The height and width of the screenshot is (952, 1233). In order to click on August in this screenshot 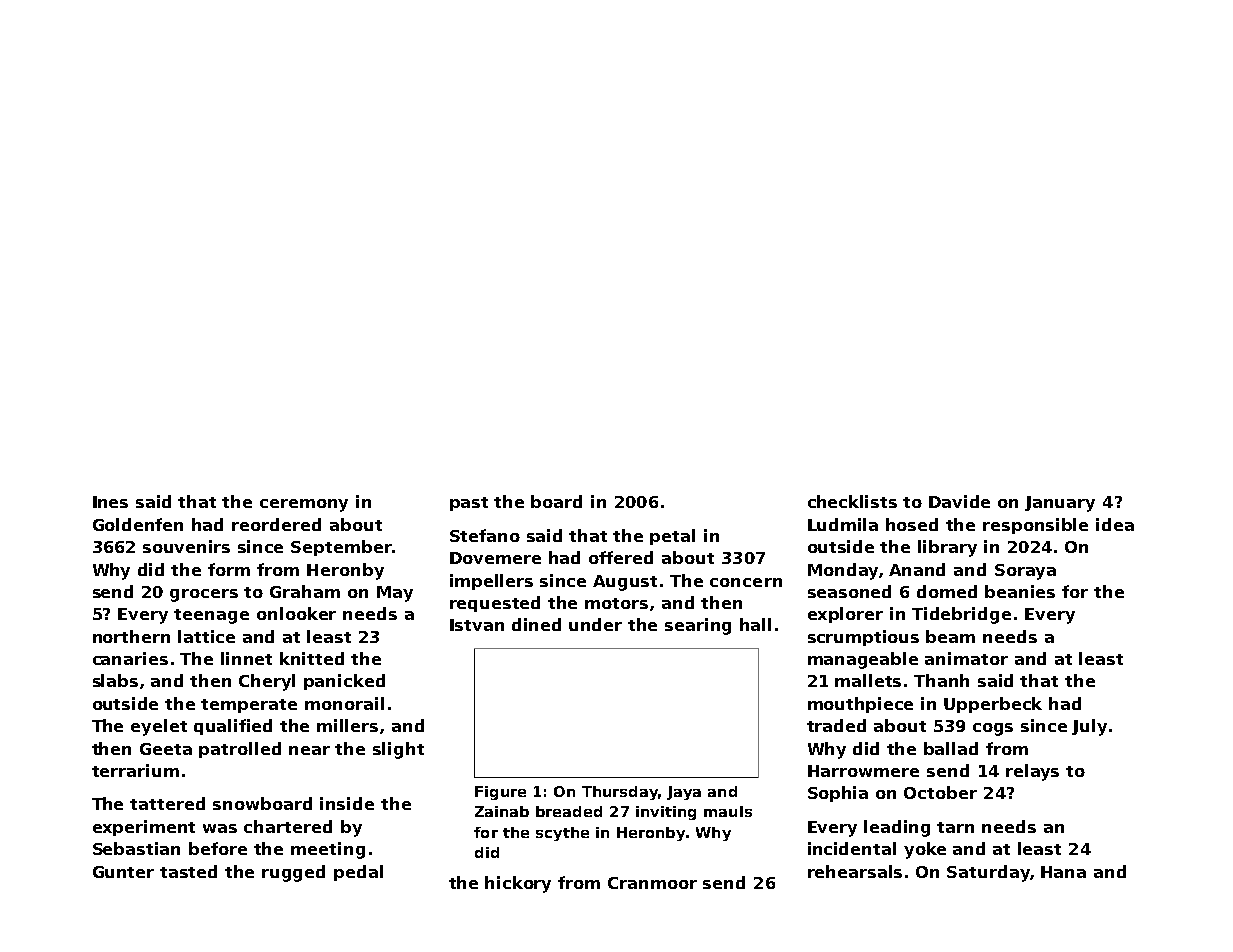, I will do `click(625, 583)`.
